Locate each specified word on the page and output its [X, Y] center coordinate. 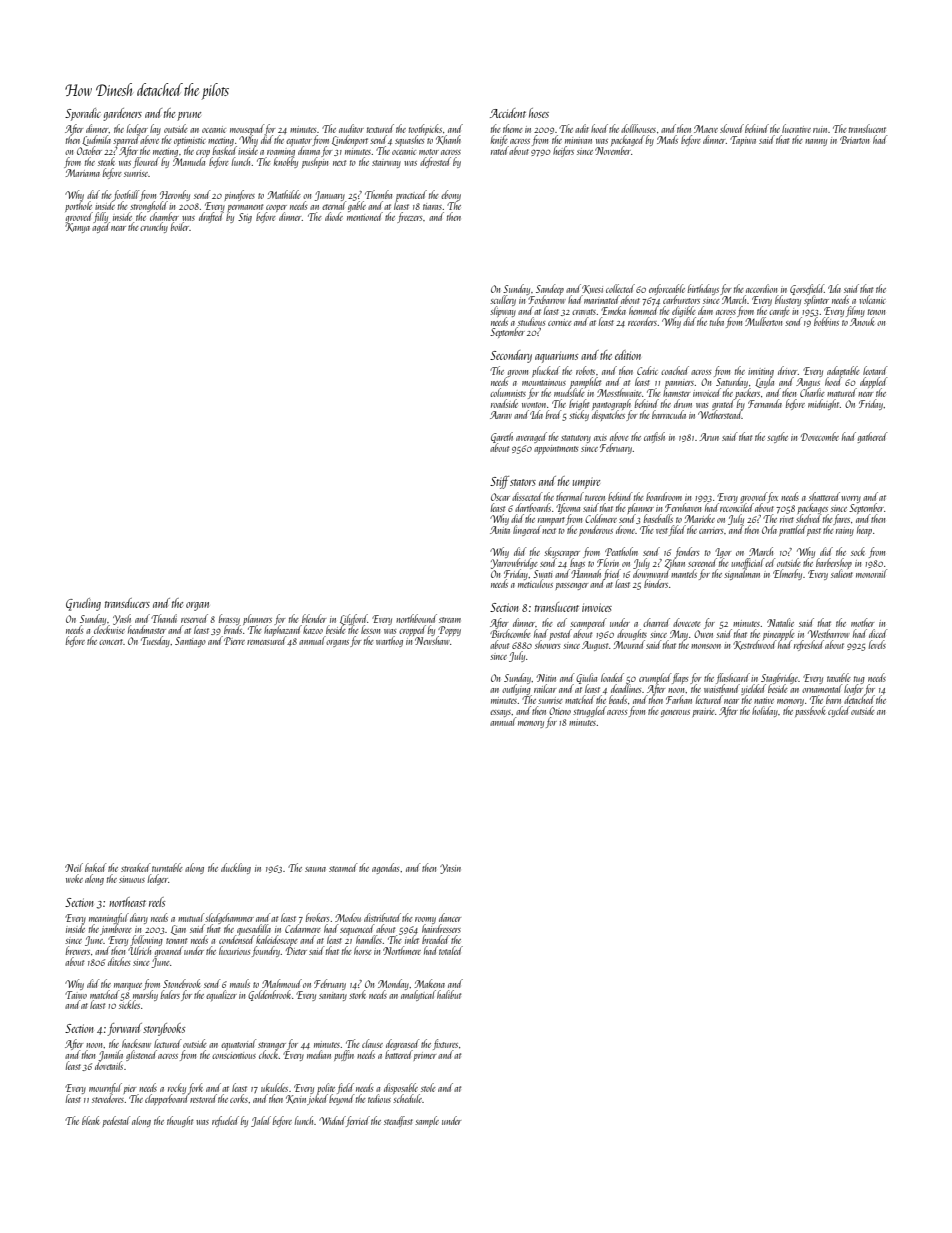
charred [656, 622]
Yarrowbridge [514, 563]
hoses [539, 113]
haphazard [283, 630]
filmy [855, 311]
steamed [343, 867]
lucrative [796, 128]
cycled [839, 711]
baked [95, 867]
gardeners [122, 114]
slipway [503, 311]
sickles [129, 1005]
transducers [127, 603]
